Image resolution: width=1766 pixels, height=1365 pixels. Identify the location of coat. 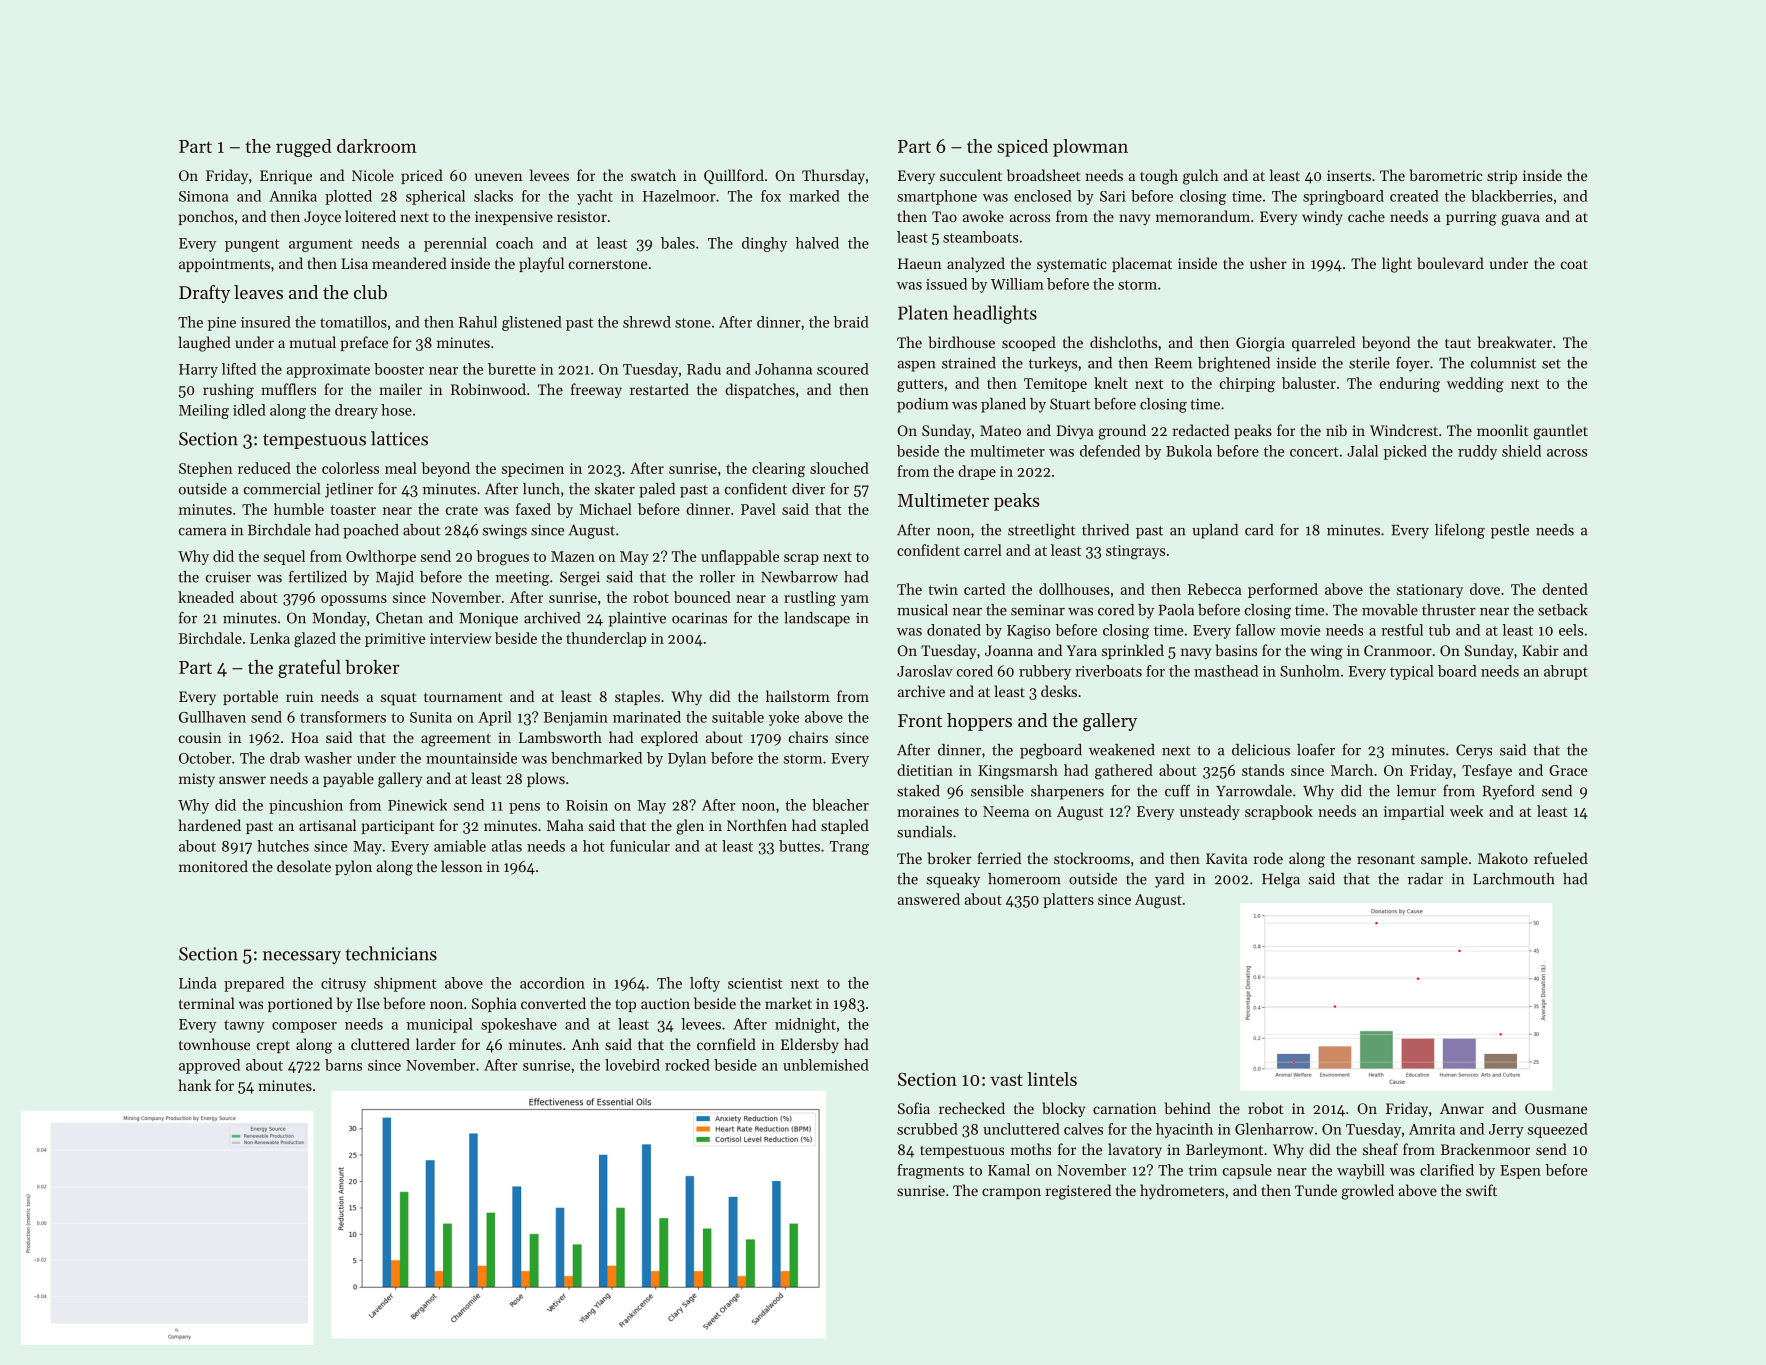
(1574, 264).
